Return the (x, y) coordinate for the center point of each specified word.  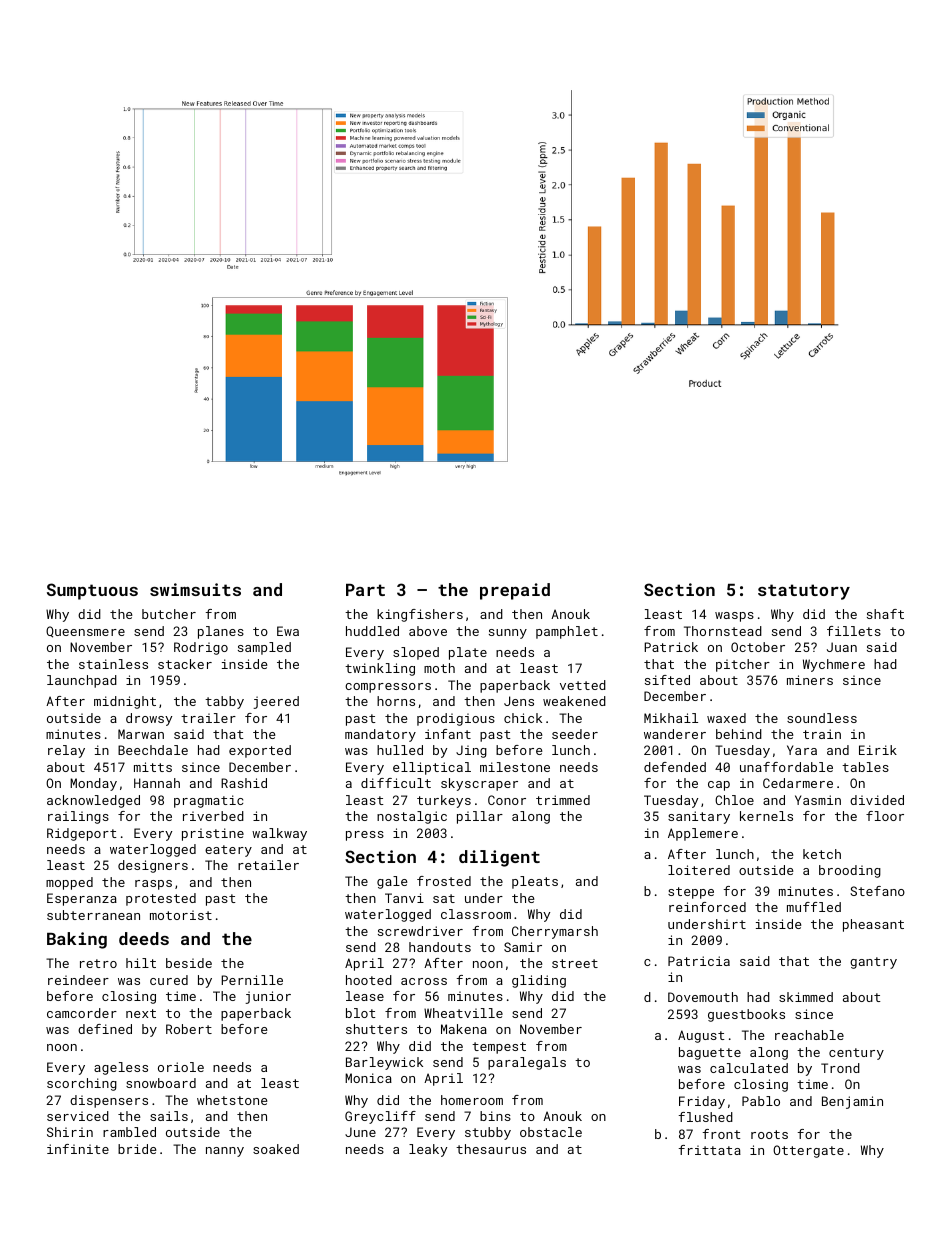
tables (865, 767)
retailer (268, 865)
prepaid (515, 591)
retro (98, 963)
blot (361, 1013)
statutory (804, 592)
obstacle (551, 1132)
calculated (749, 1068)
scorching (82, 1084)
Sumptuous (92, 591)
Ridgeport (82, 834)
